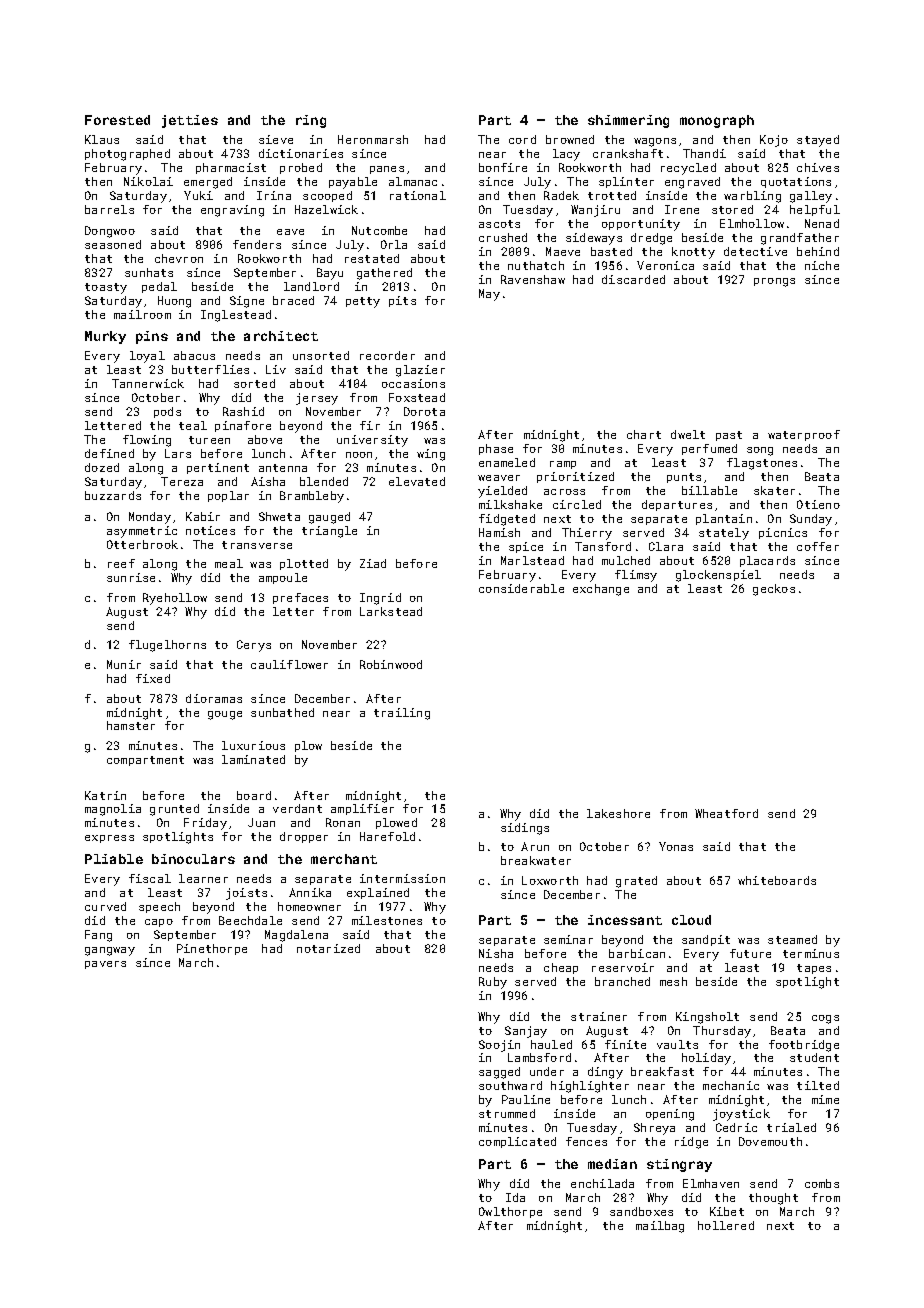 Image resolution: width=924 pixels, height=1308 pixels. What do you see at coordinates (394, 244) in the screenshot?
I see `Orla` at bounding box center [394, 244].
